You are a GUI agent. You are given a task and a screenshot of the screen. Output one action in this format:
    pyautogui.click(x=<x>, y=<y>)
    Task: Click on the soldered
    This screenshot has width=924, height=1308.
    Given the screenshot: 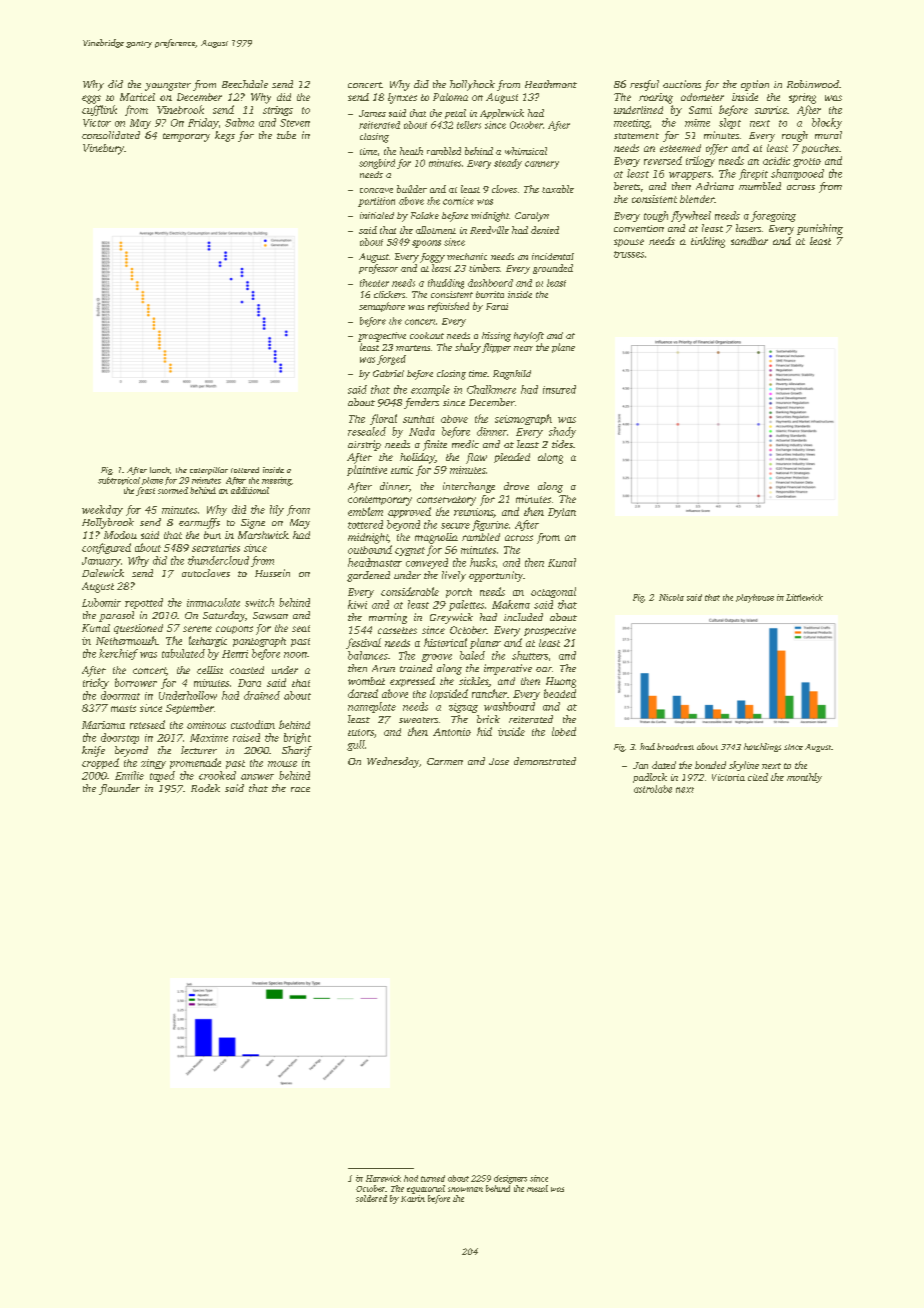 What is the action you would take?
    pyautogui.click(x=371, y=1198)
